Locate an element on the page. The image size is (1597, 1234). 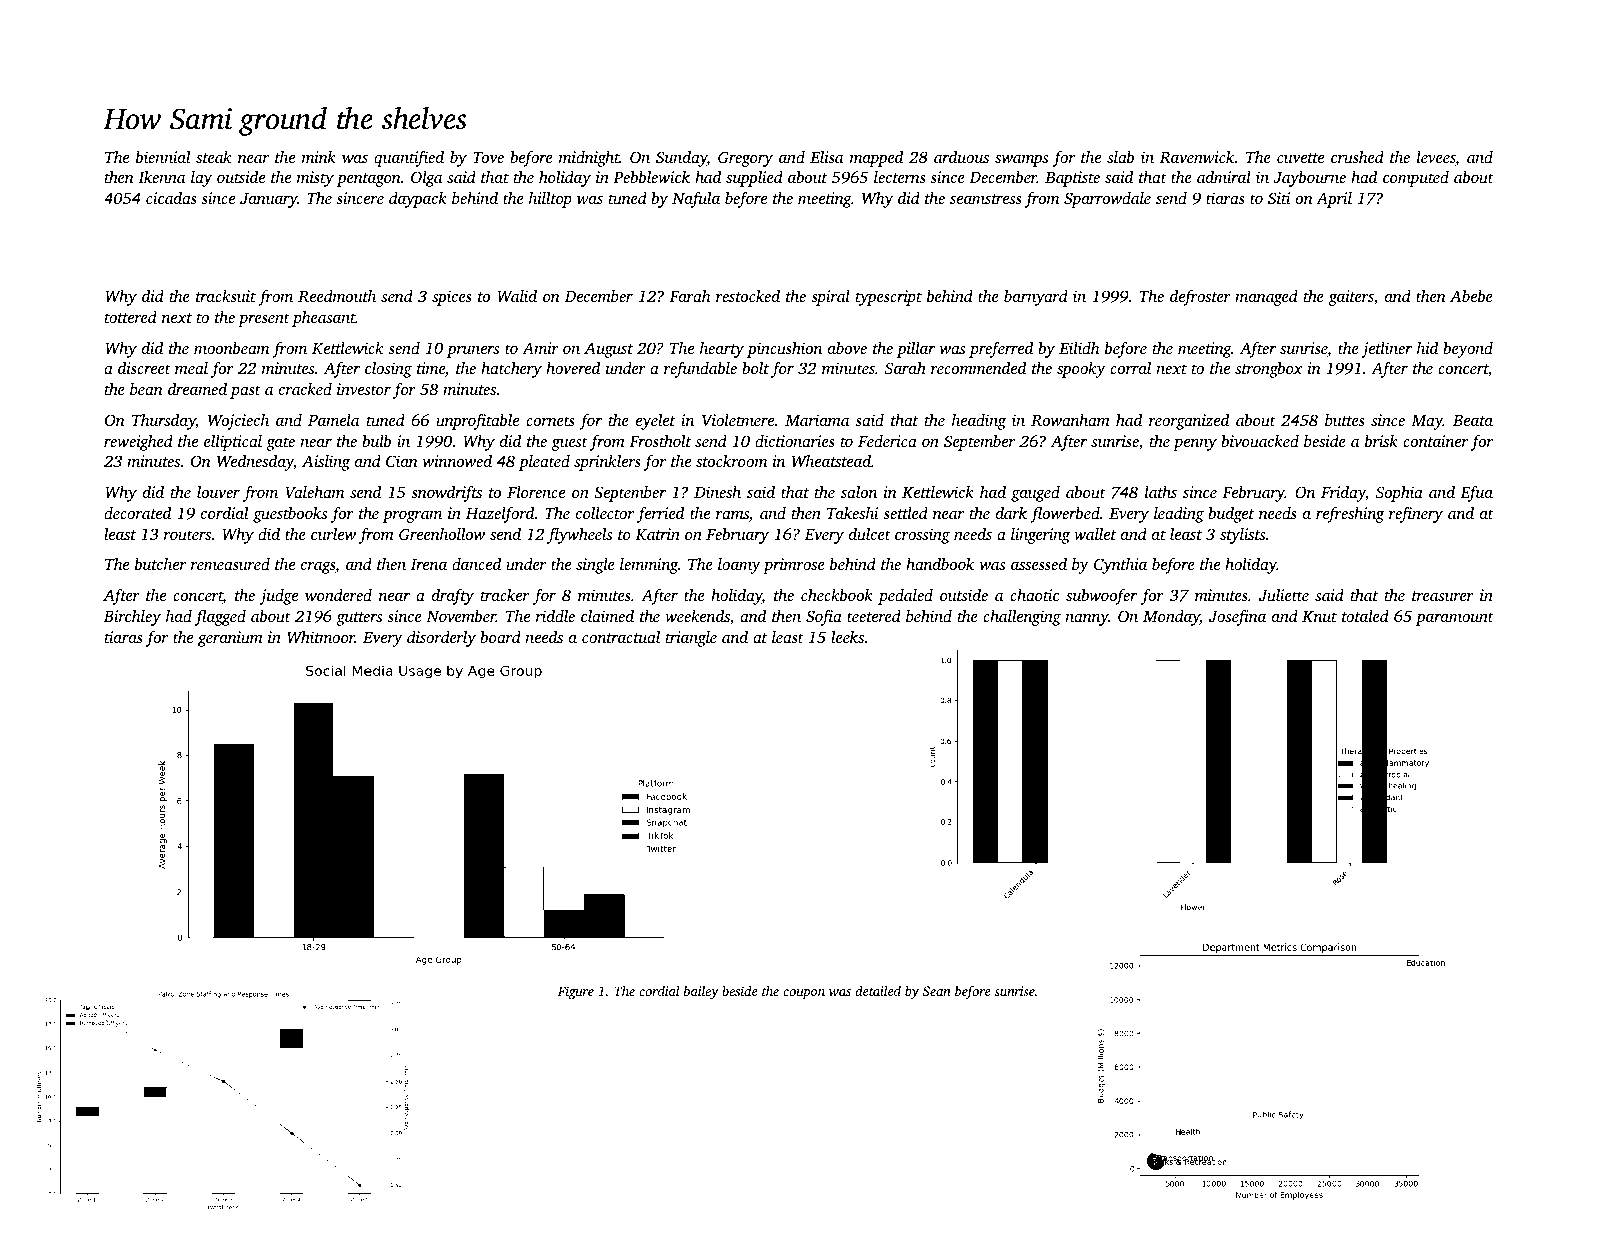
Gregory is located at coordinates (745, 159).
